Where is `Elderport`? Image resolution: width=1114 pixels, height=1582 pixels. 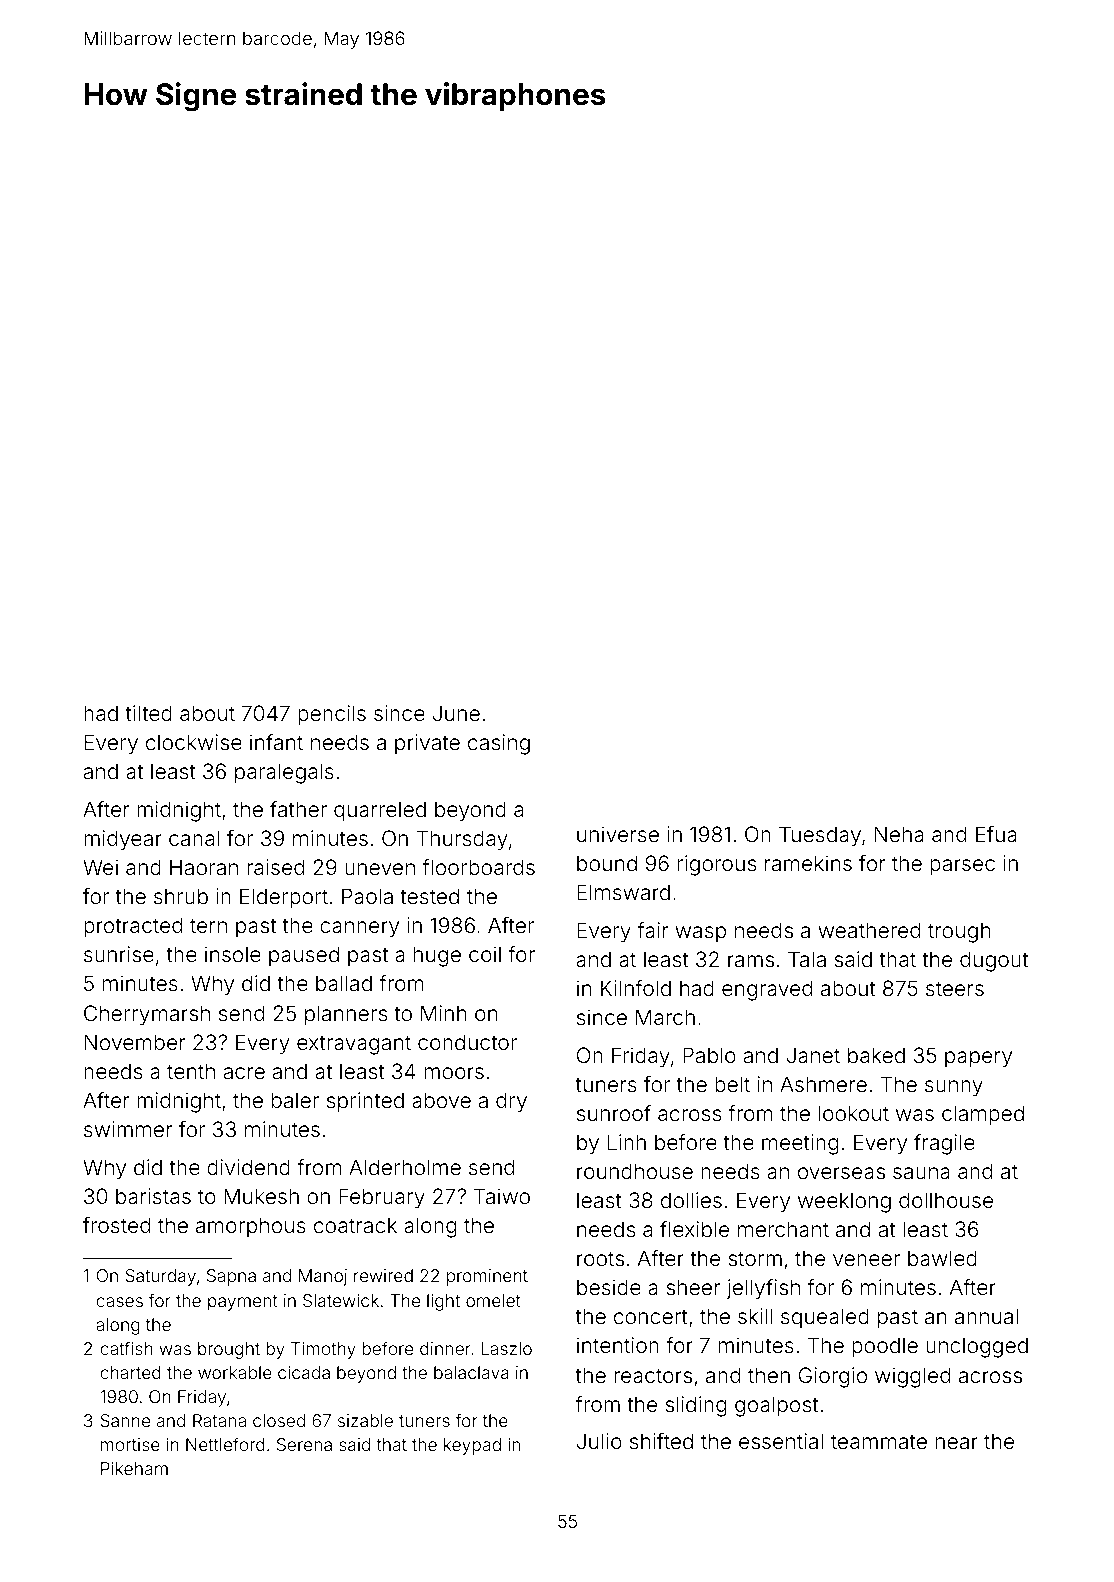
Elderport is located at coordinates (284, 898).
